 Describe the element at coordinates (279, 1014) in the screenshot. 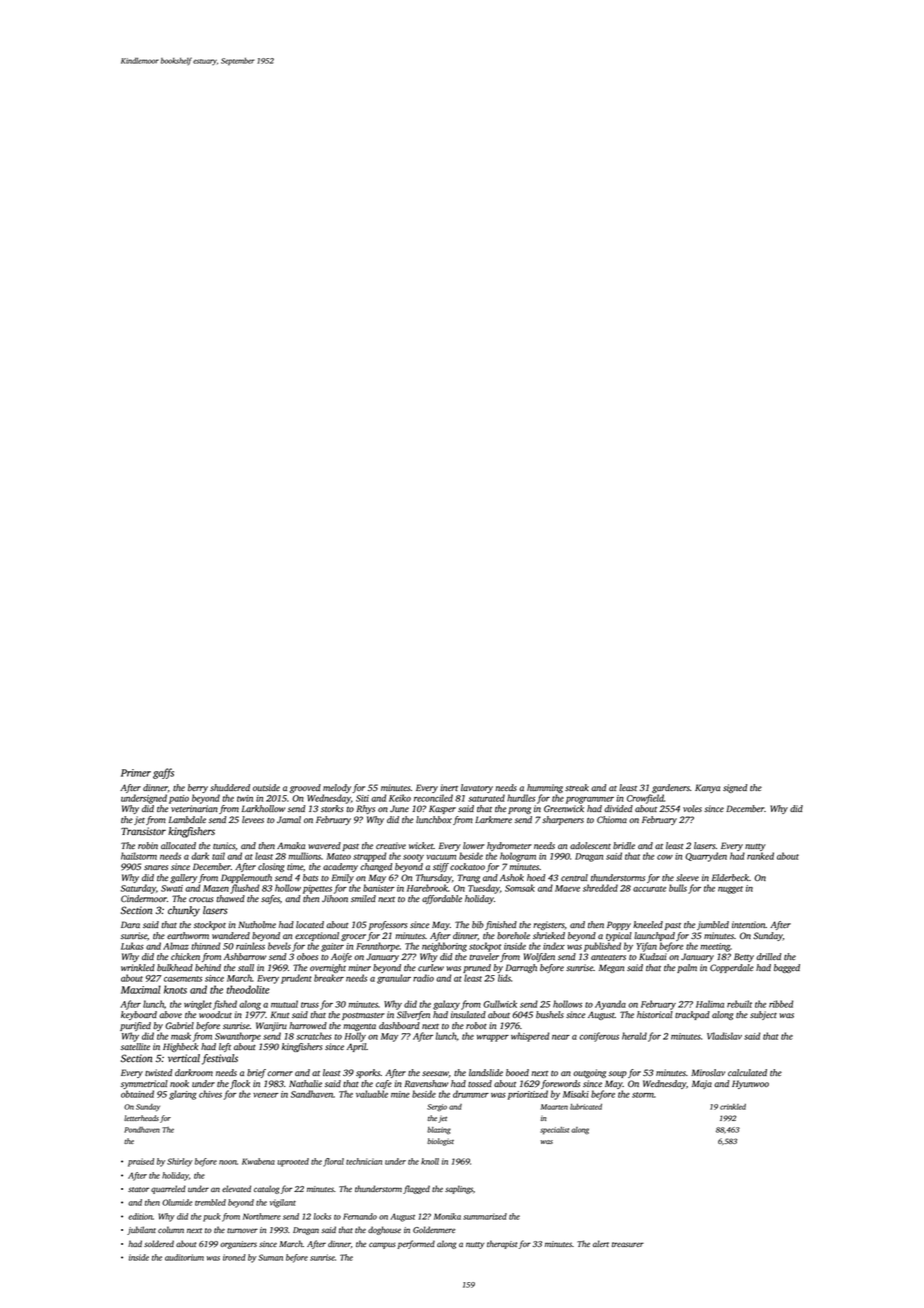

I see `Knut` at that location.
